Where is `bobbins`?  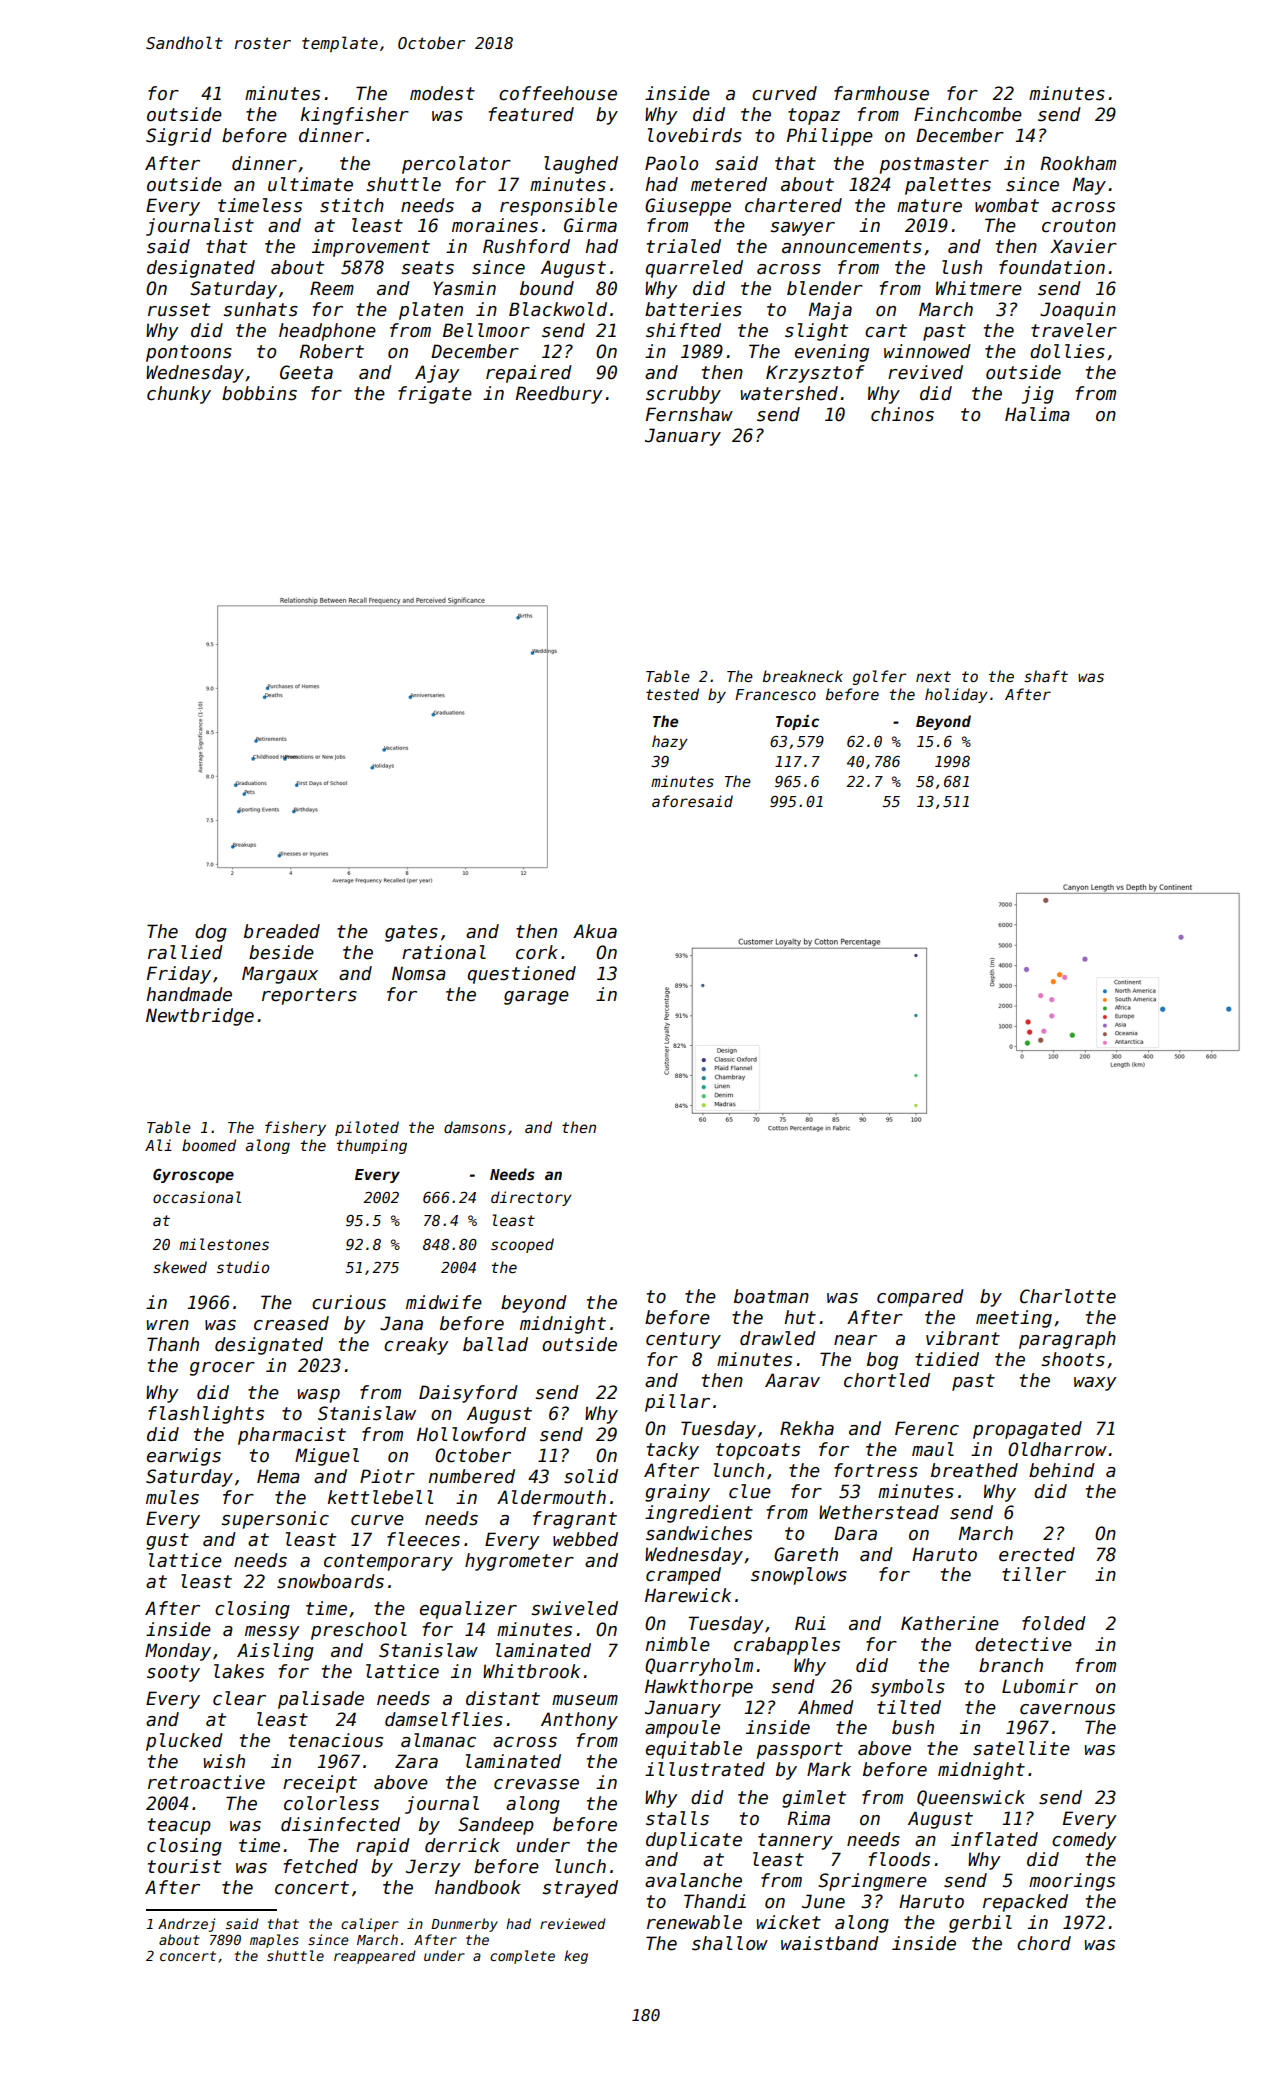
bobbins is located at coordinates (259, 393).
